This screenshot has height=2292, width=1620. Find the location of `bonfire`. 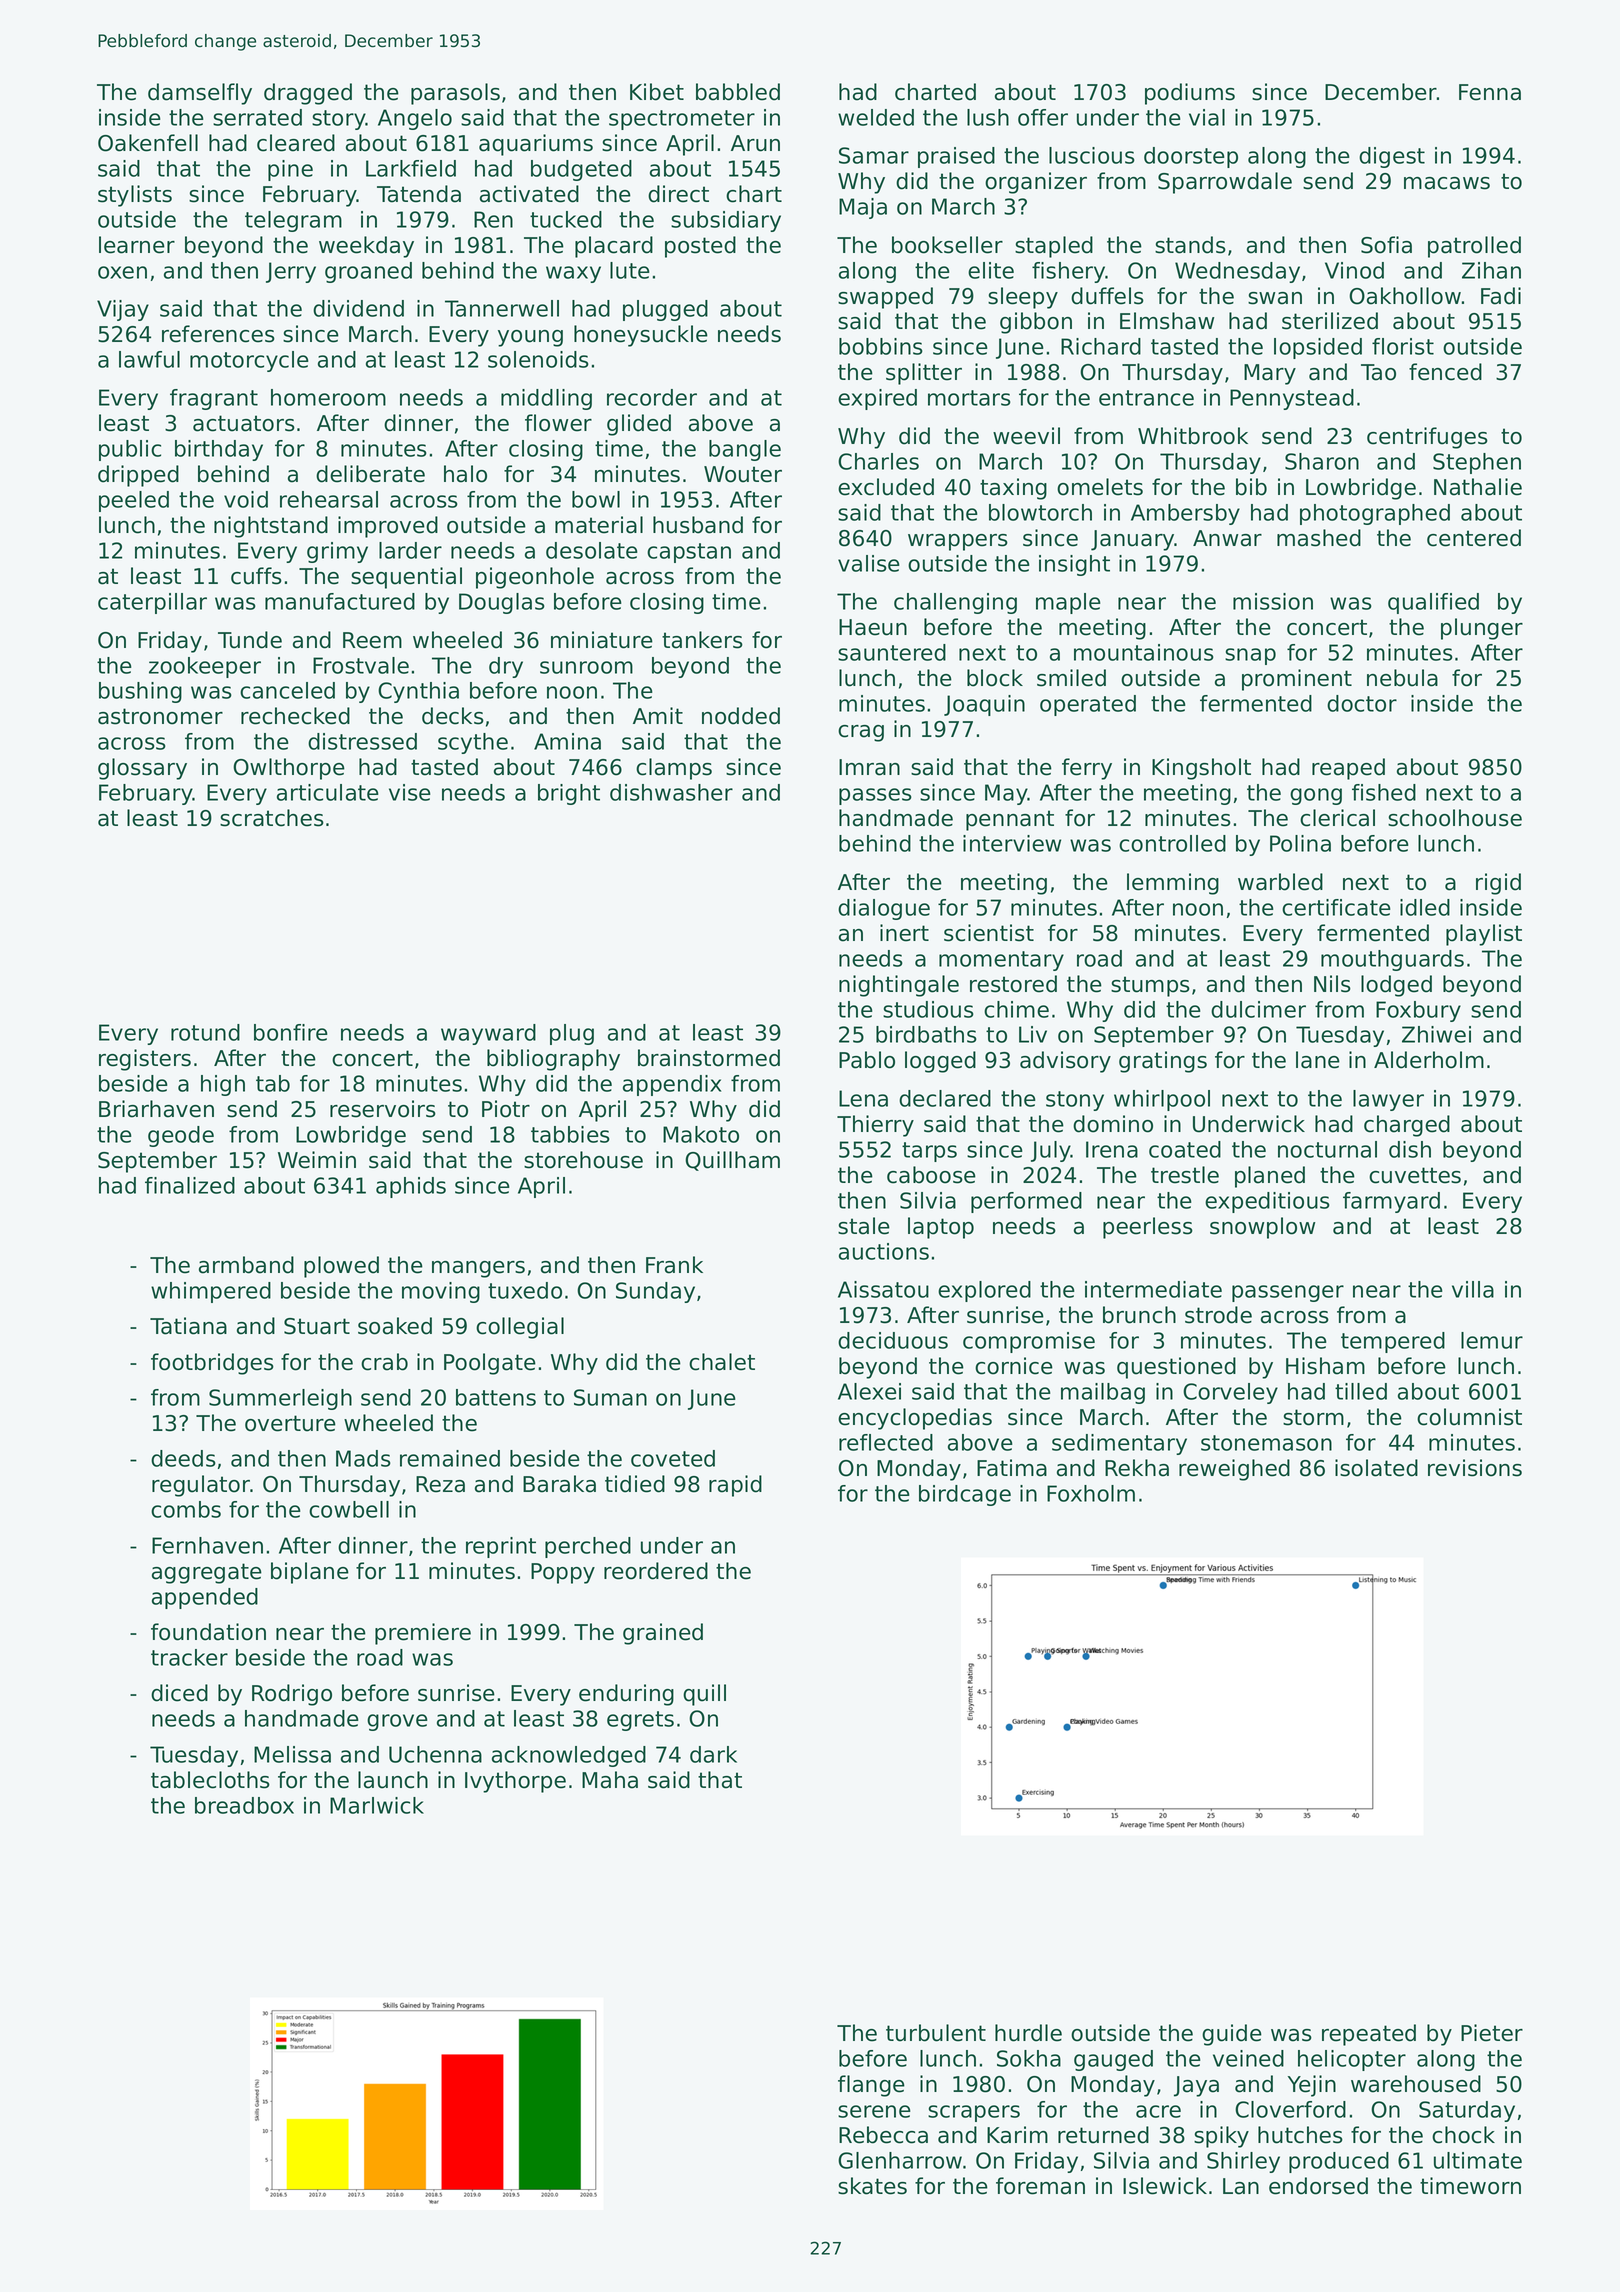

bonfire is located at coordinates (291, 1032).
